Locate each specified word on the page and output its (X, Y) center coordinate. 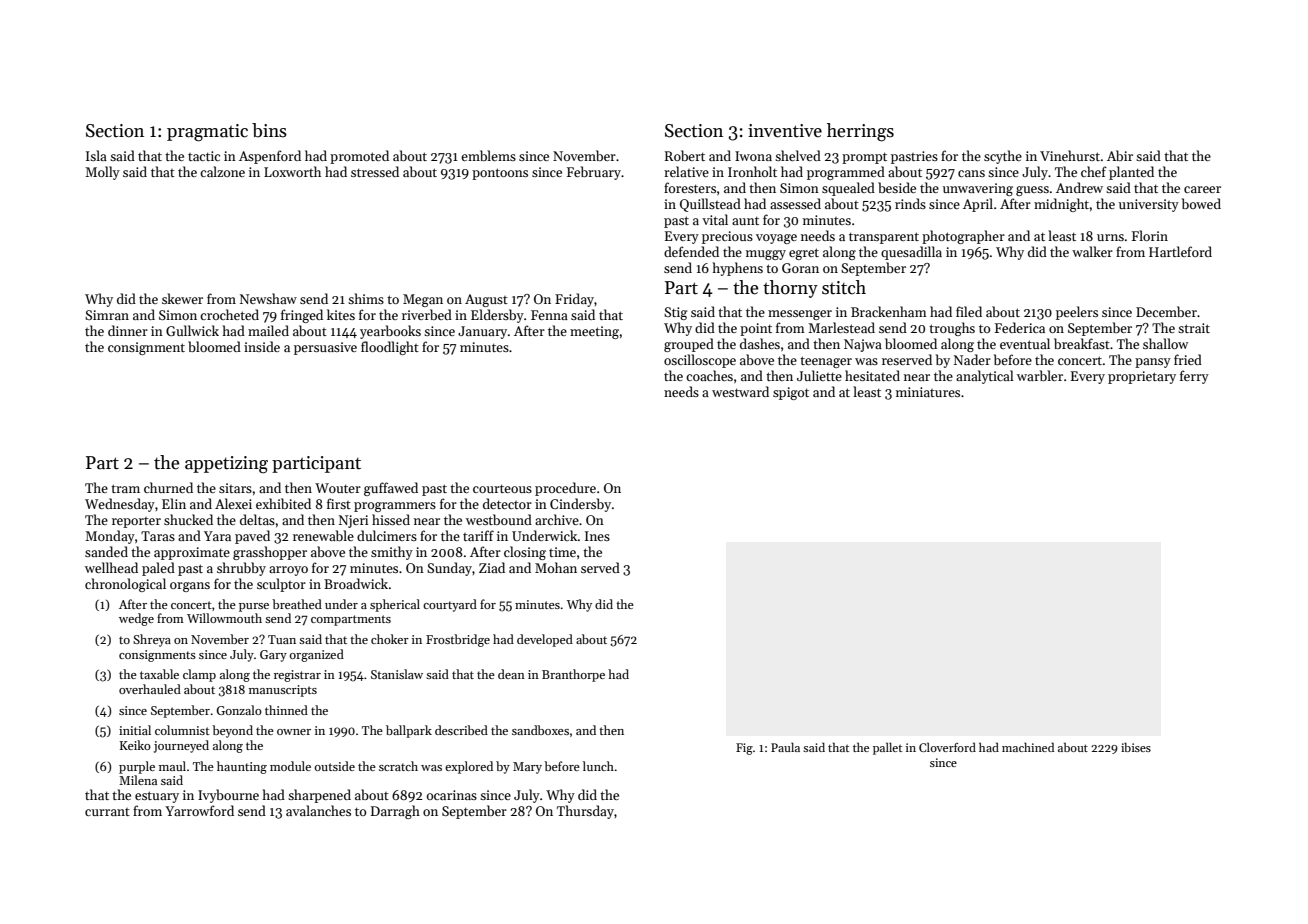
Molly (102, 173)
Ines (597, 536)
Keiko (135, 745)
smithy (392, 553)
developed (545, 640)
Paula (785, 747)
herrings (860, 132)
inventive (785, 131)
